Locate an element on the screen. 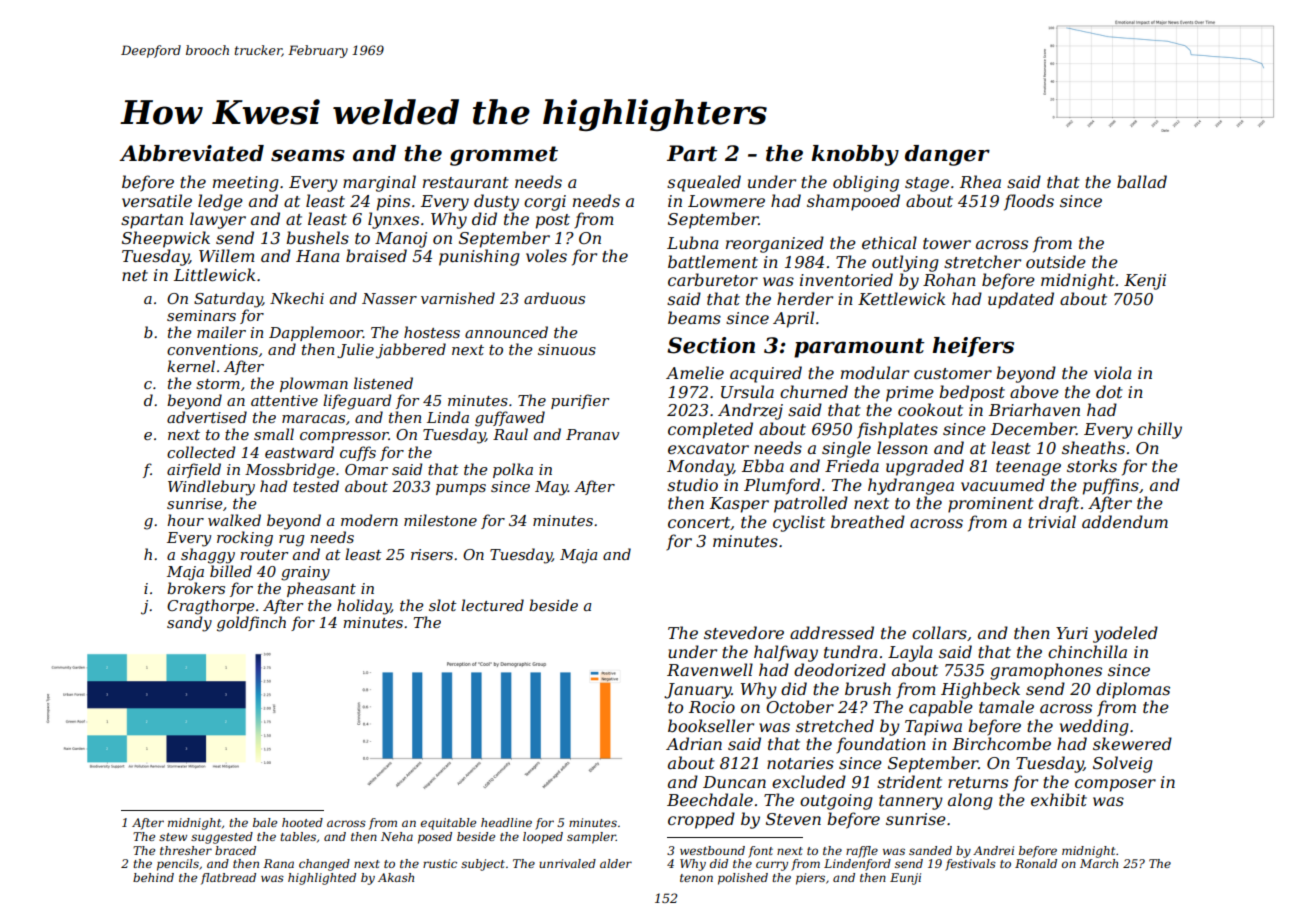  yodeled is located at coordinates (1125, 634).
